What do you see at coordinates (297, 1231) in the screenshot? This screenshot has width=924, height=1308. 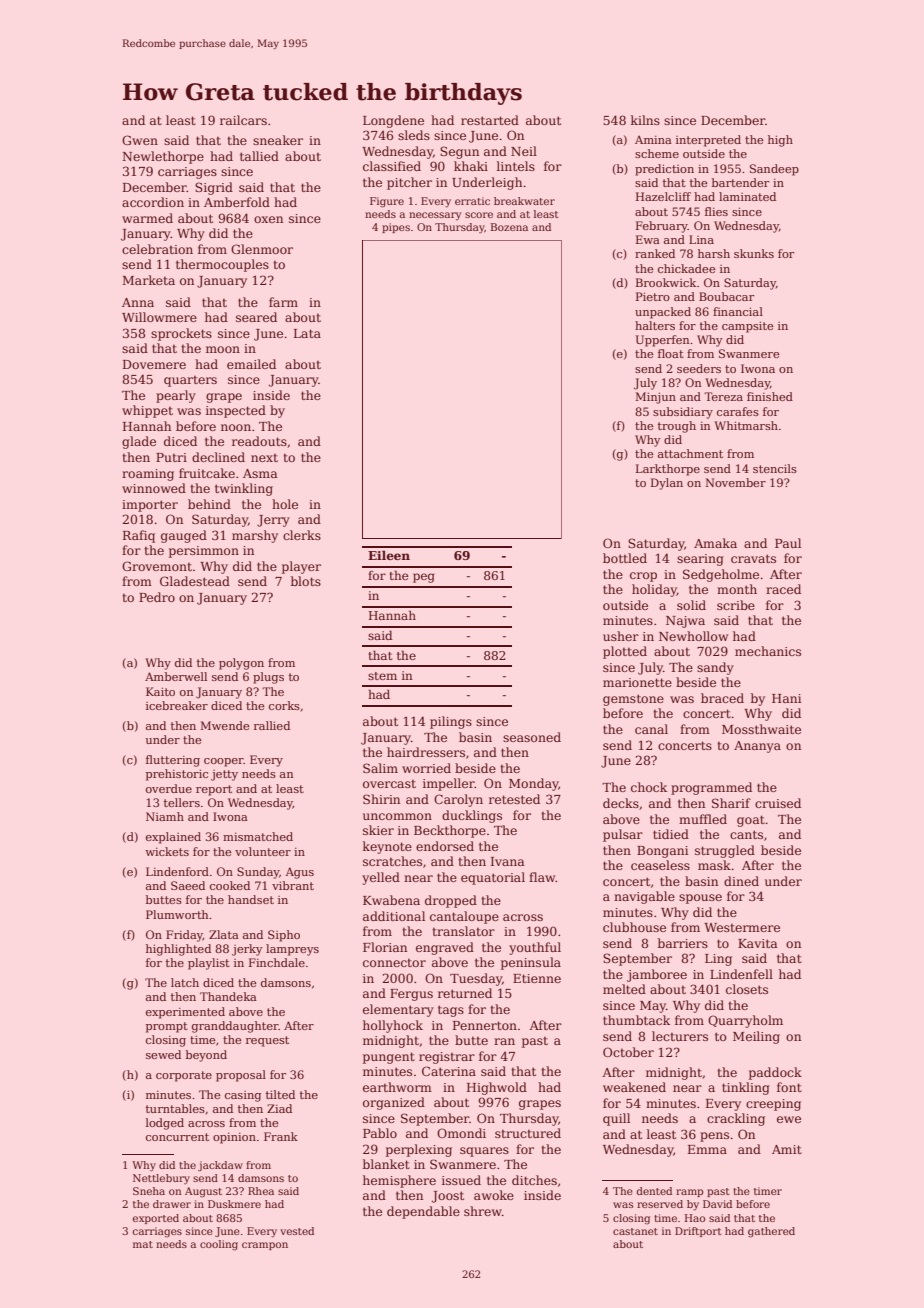 I see `vested` at bounding box center [297, 1231].
